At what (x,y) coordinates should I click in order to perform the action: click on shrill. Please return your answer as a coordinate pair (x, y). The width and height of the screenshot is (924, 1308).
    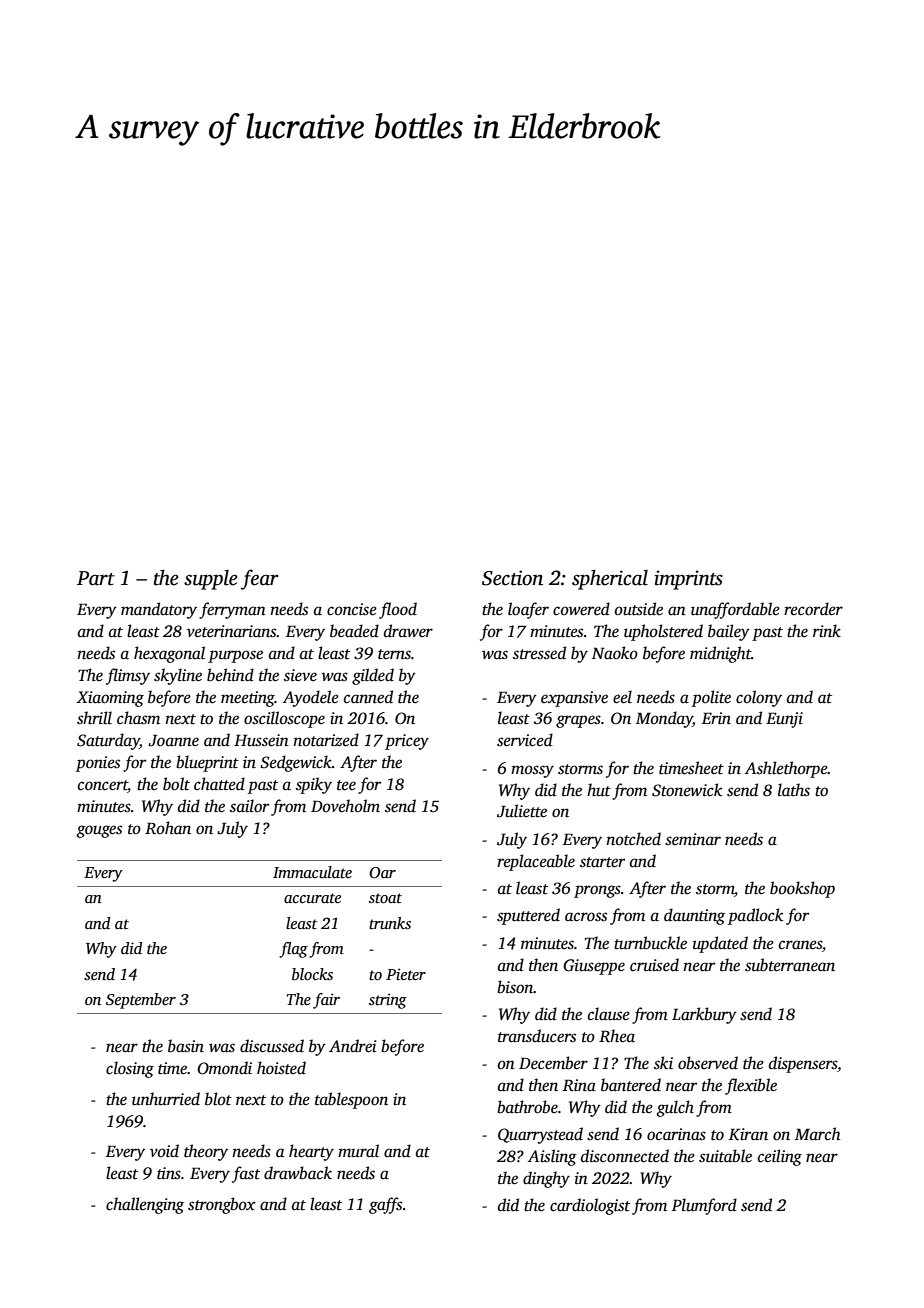
    Looking at the image, I should click on (94, 718).
